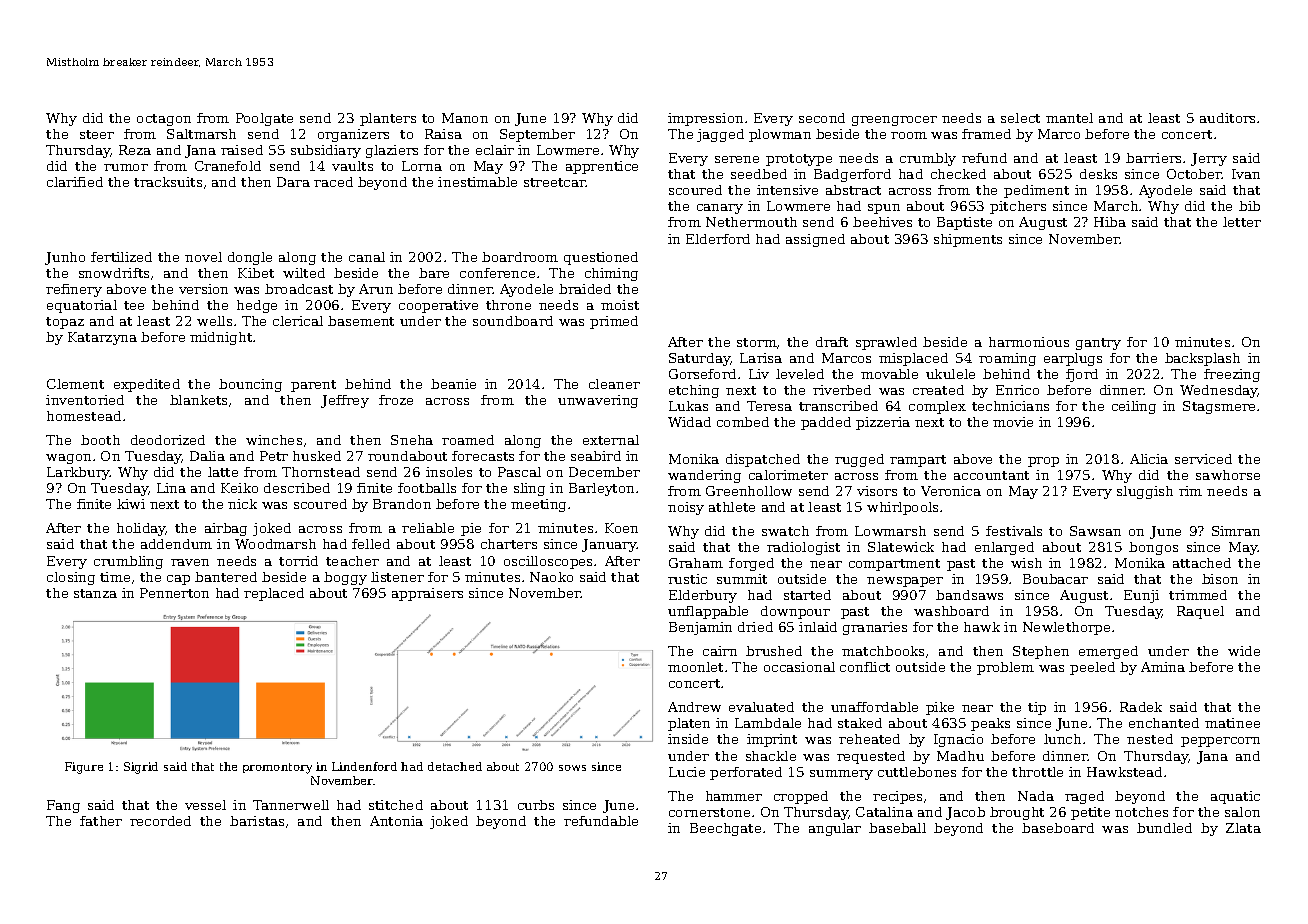 The height and width of the screenshot is (924, 1308). I want to click on checked, so click(958, 174).
